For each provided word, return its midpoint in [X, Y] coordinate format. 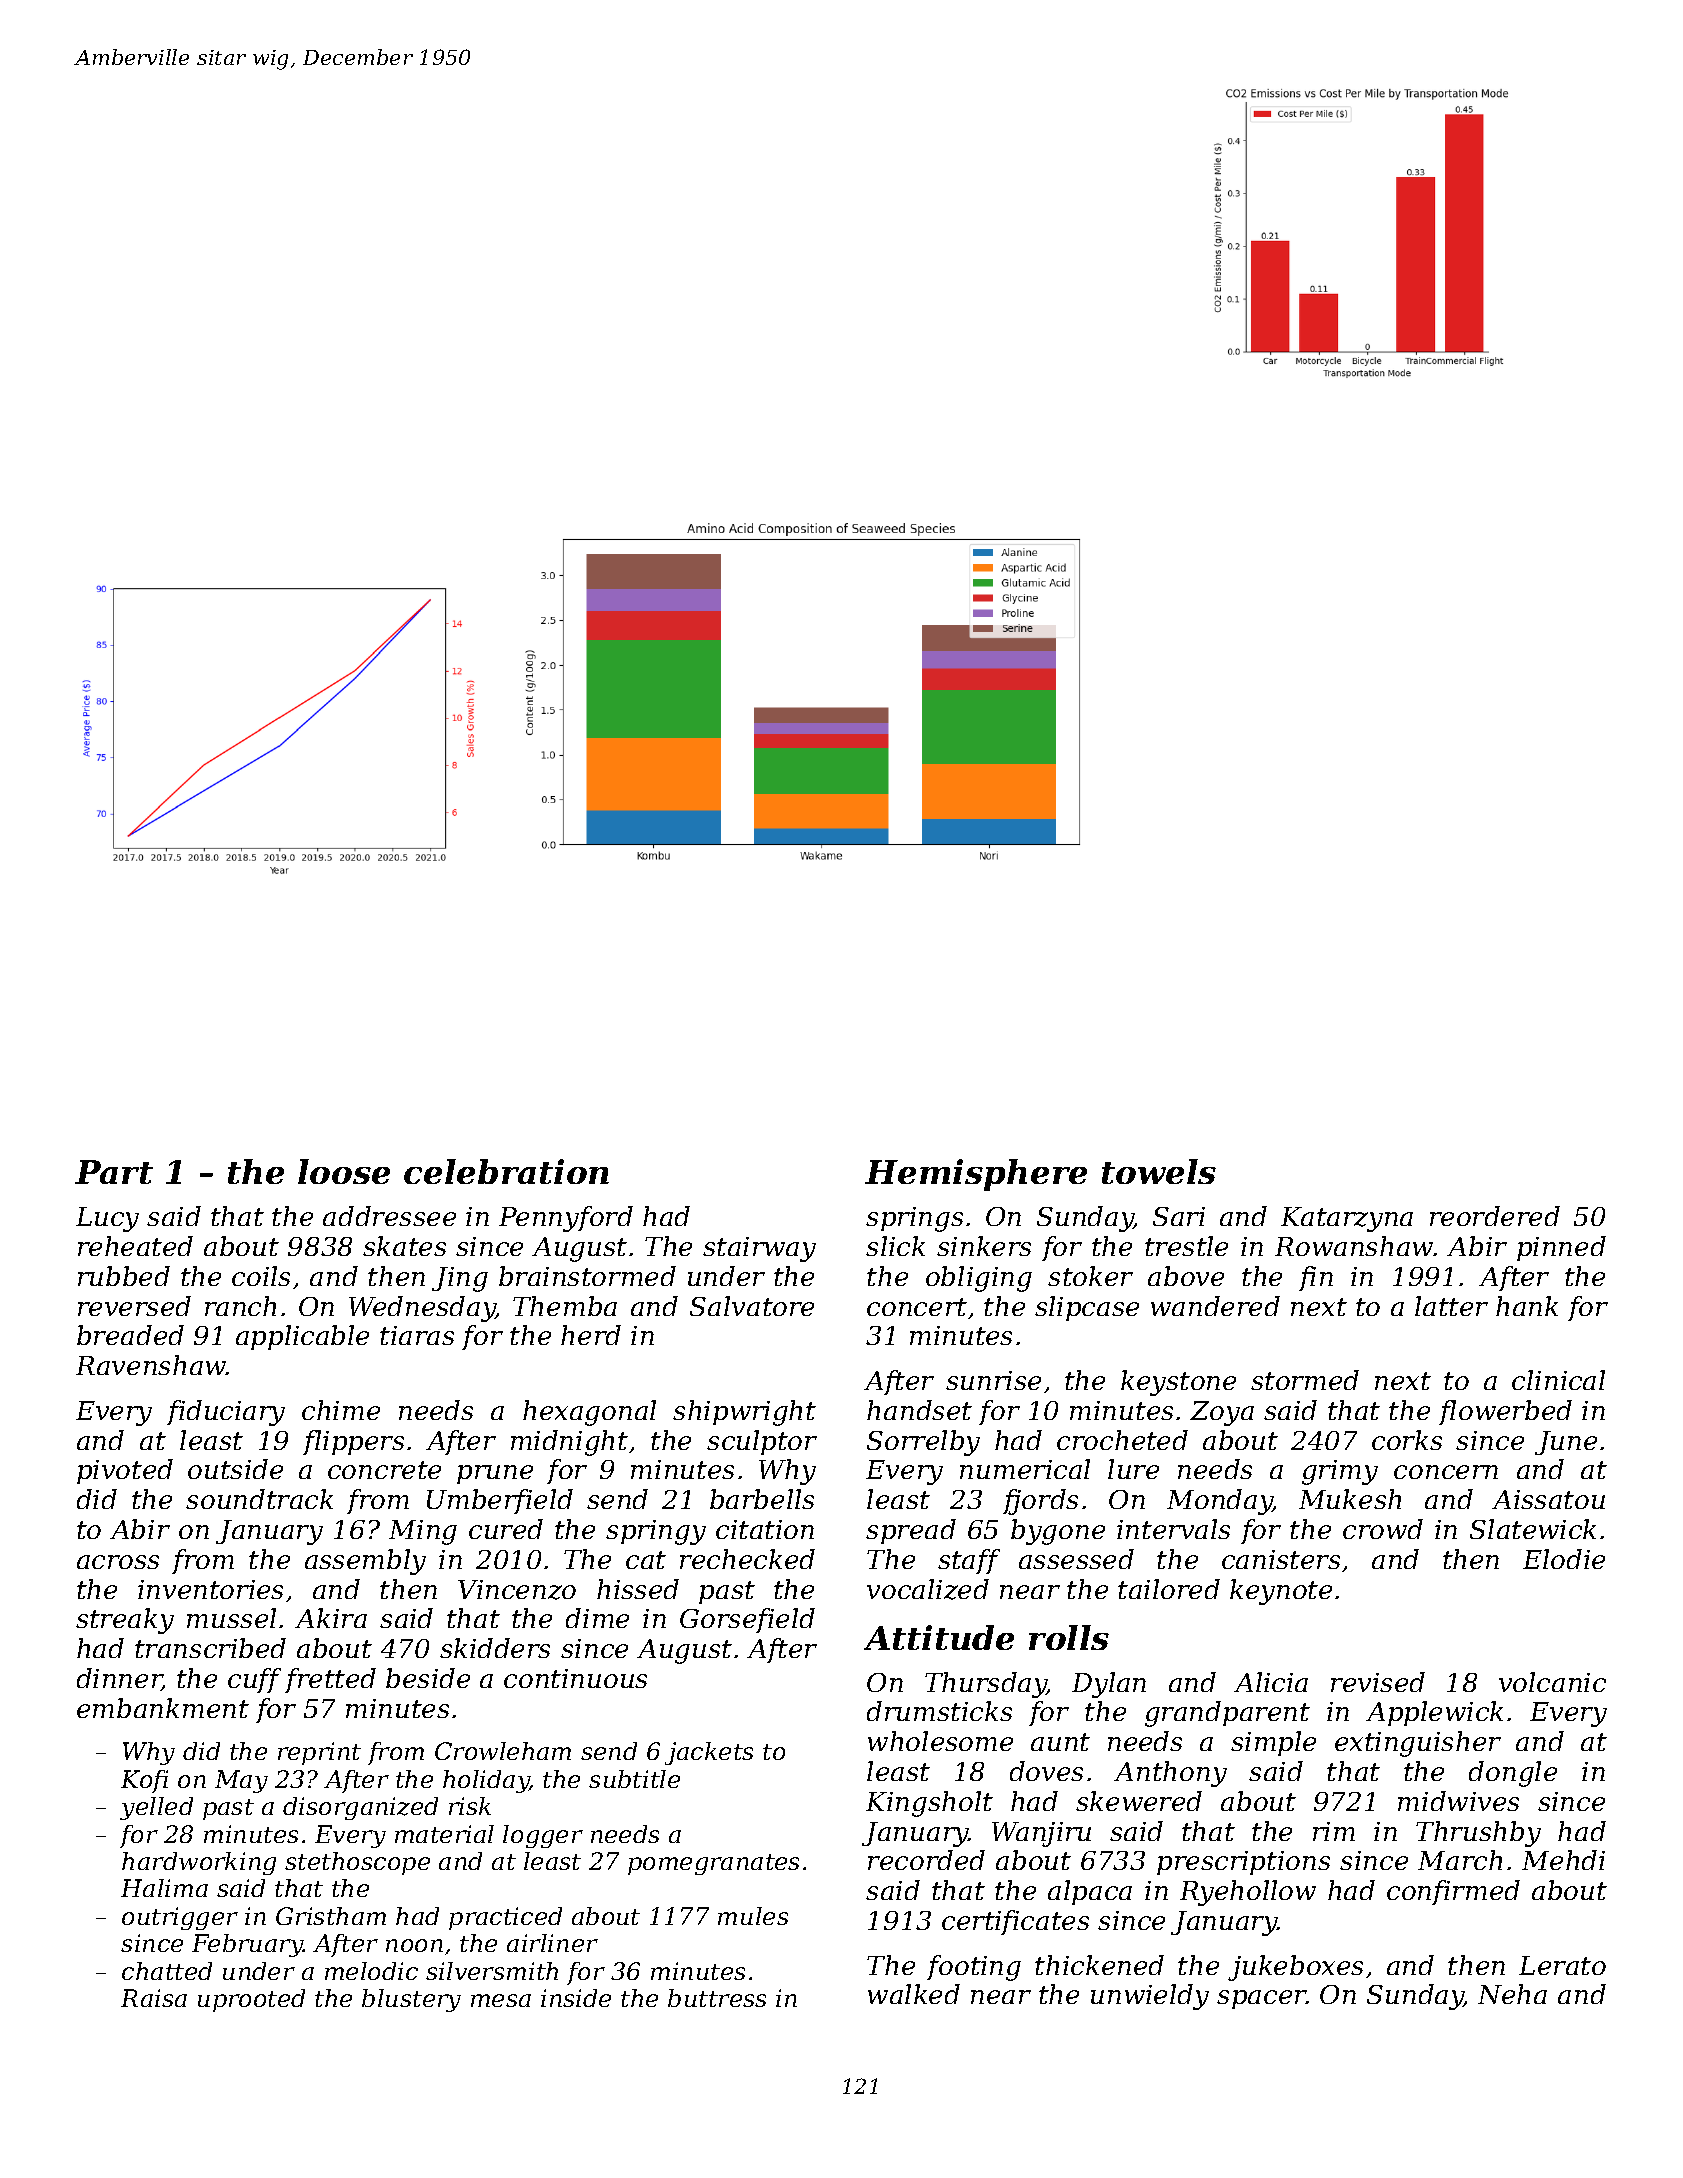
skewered [1139, 1801]
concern [1446, 1472]
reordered [1495, 1216]
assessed [1076, 1559]
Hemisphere [976, 1175]
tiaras [417, 1335]
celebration [506, 1171]
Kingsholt [929, 1804]
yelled [156, 1808]
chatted [167, 1971]
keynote [1281, 1592]
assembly [365, 1562]
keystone [1178, 1383]
